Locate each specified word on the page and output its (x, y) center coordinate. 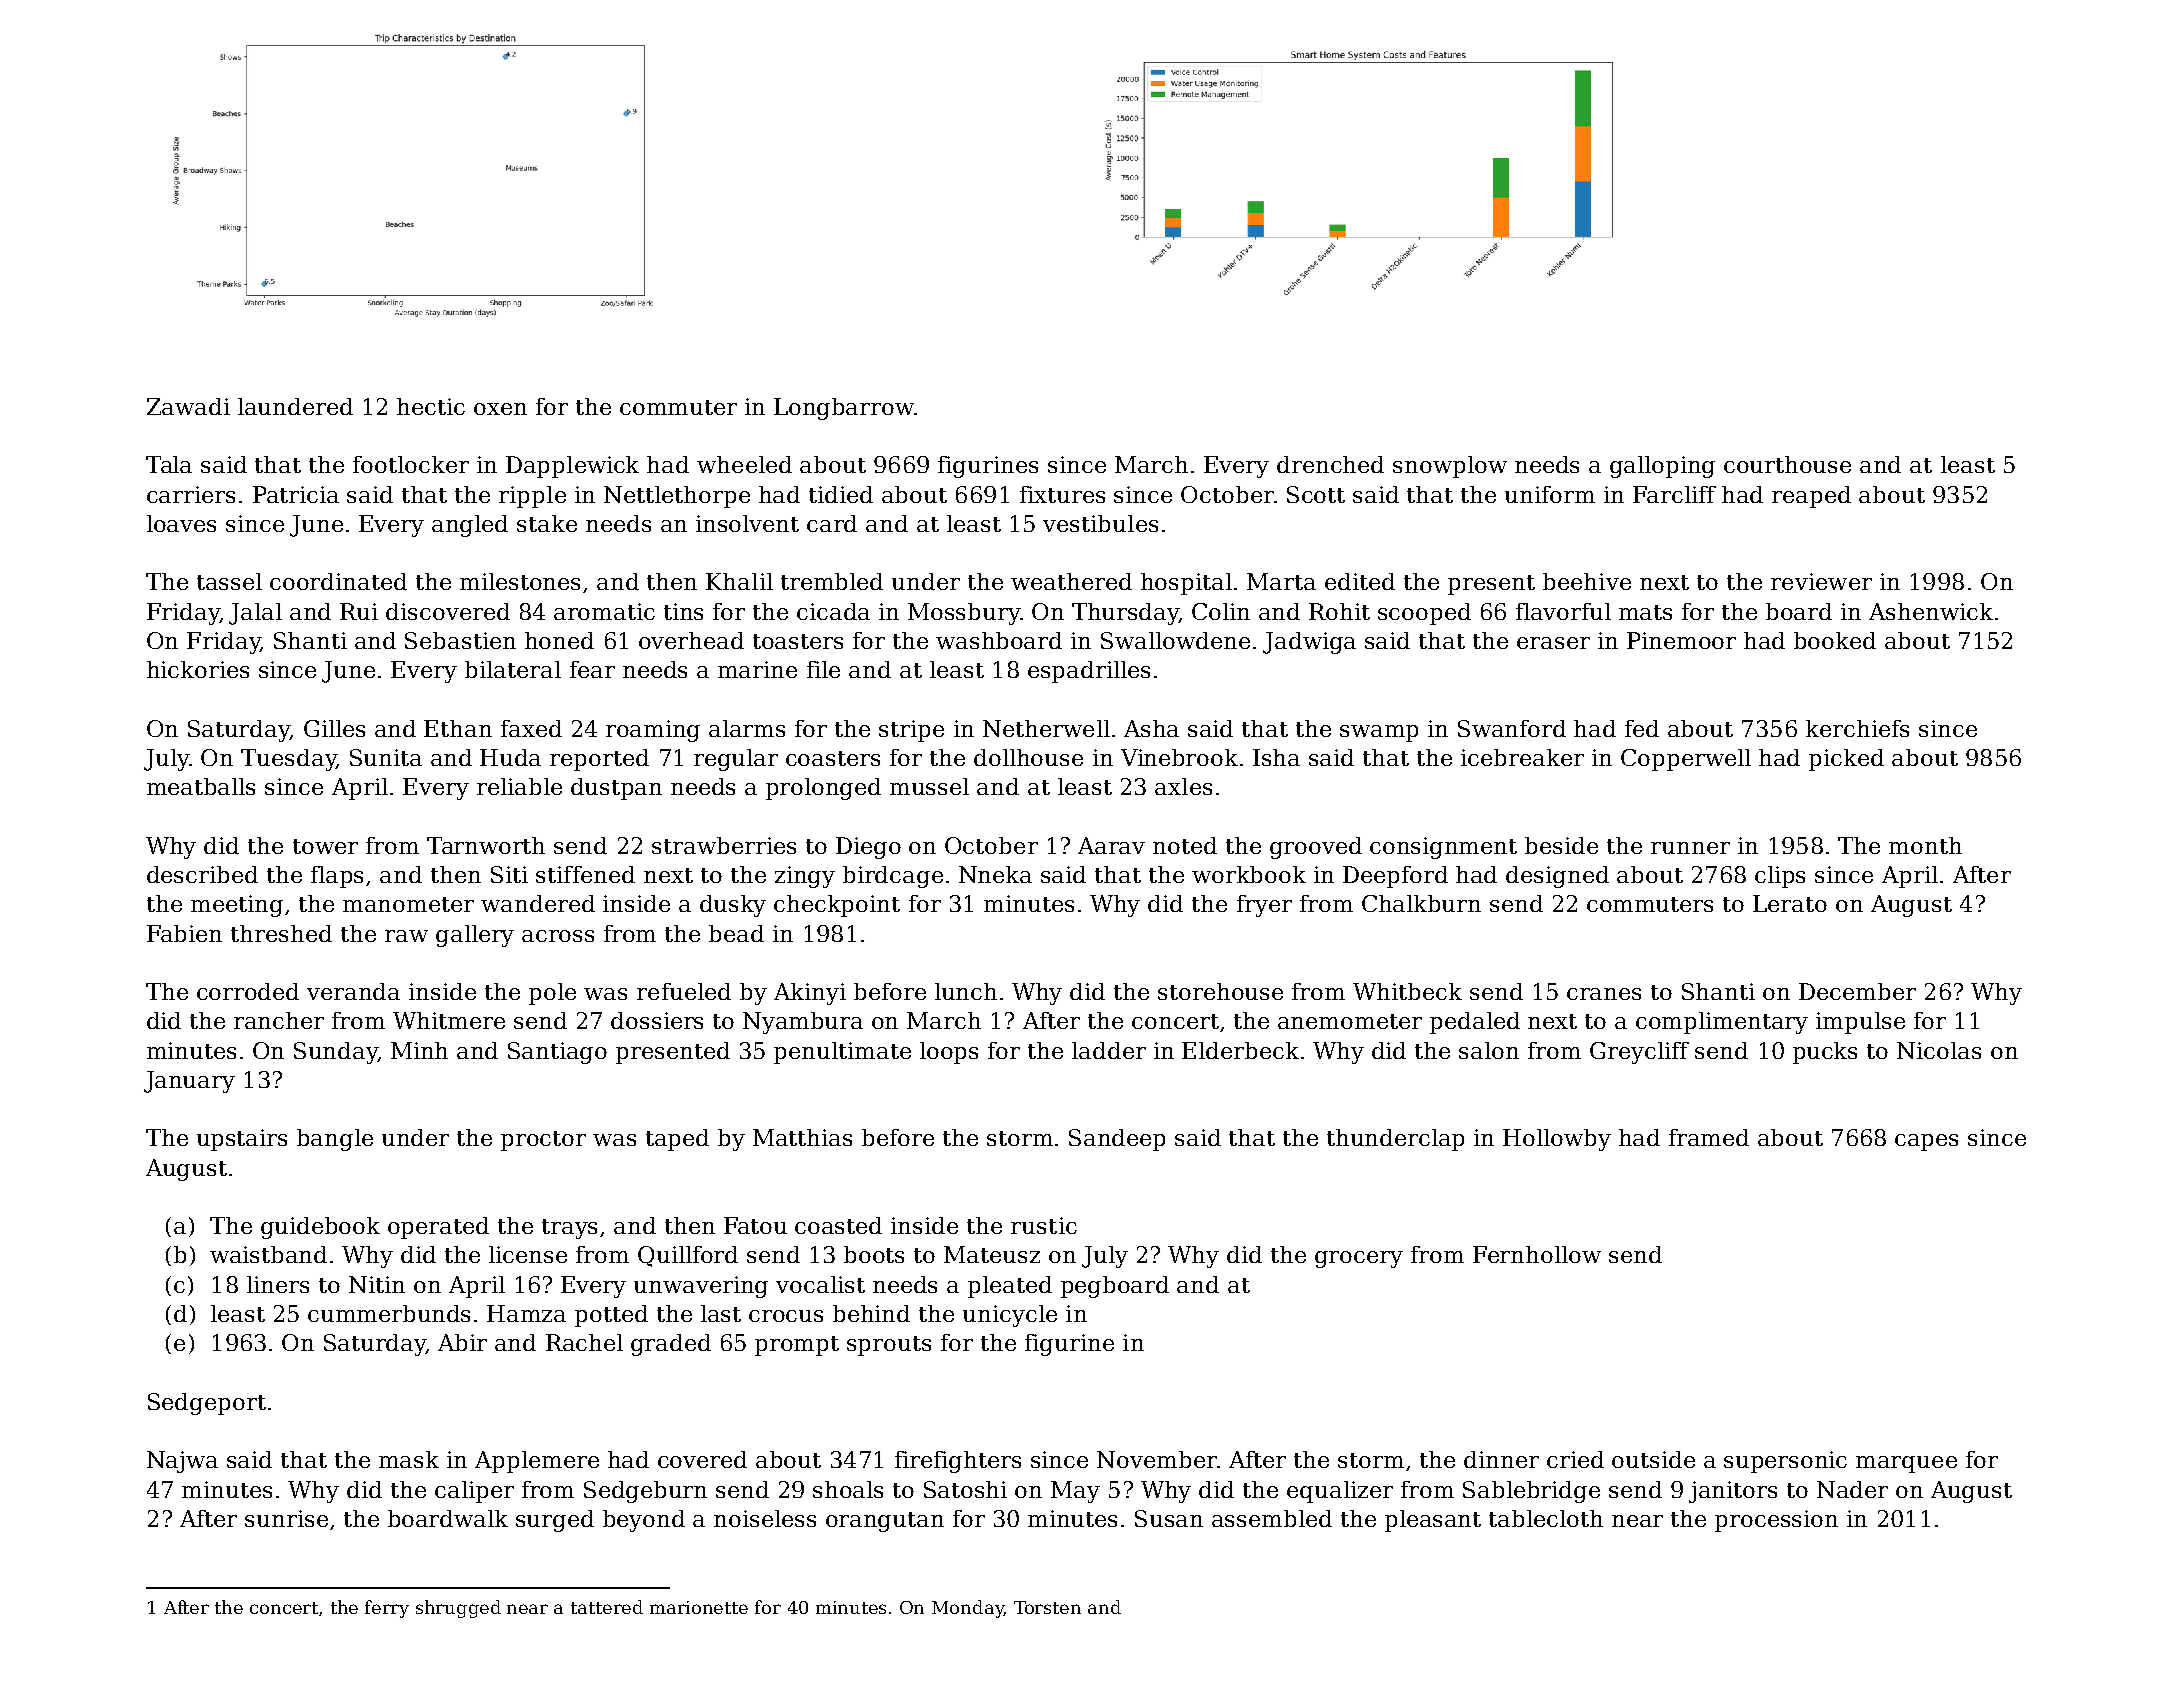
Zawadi (188, 406)
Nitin (377, 1284)
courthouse (1787, 464)
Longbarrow (844, 409)
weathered (1071, 581)
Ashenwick (1931, 611)
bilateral (513, 669)
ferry (387, 1609)
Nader (1852, 1489)
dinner (1501, 1459)
